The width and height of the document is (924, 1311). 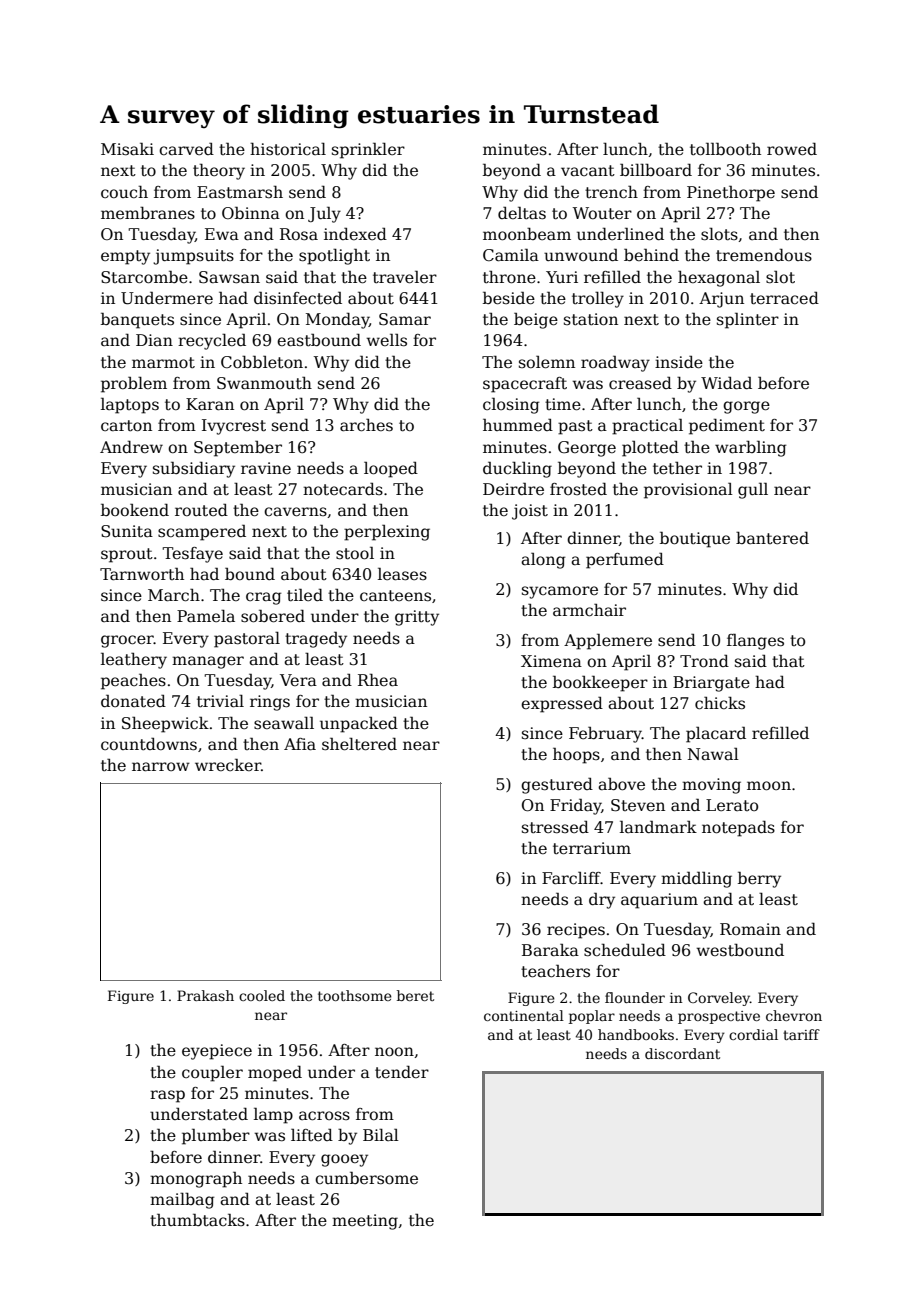 I want to click on chicks, so click(x=720, y=703).
